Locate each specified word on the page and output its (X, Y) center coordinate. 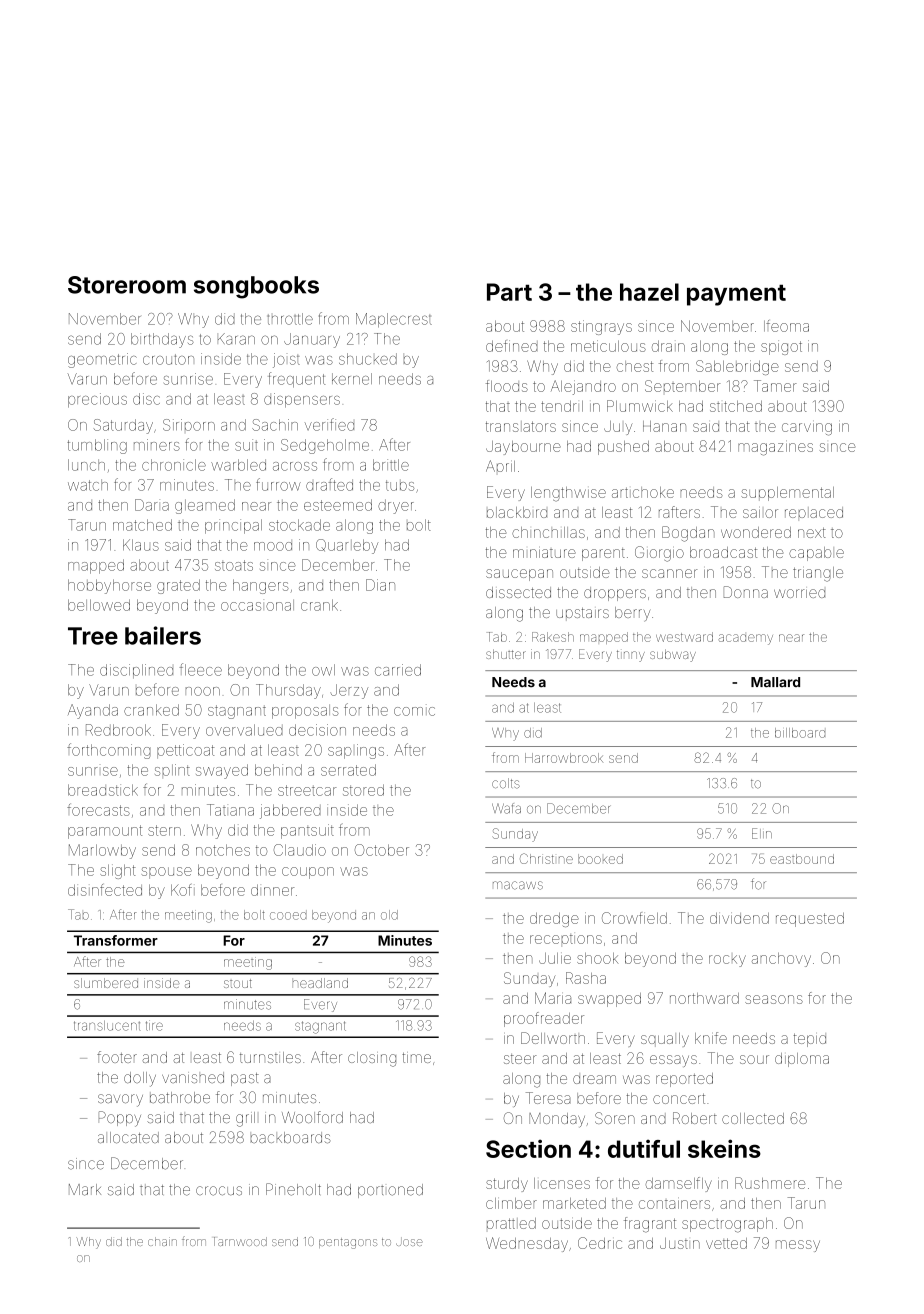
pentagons (348, 1243)
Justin (680, 1243)
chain (162, 1241)
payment (736, 295)
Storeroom (127, 285)
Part (509, 292)
